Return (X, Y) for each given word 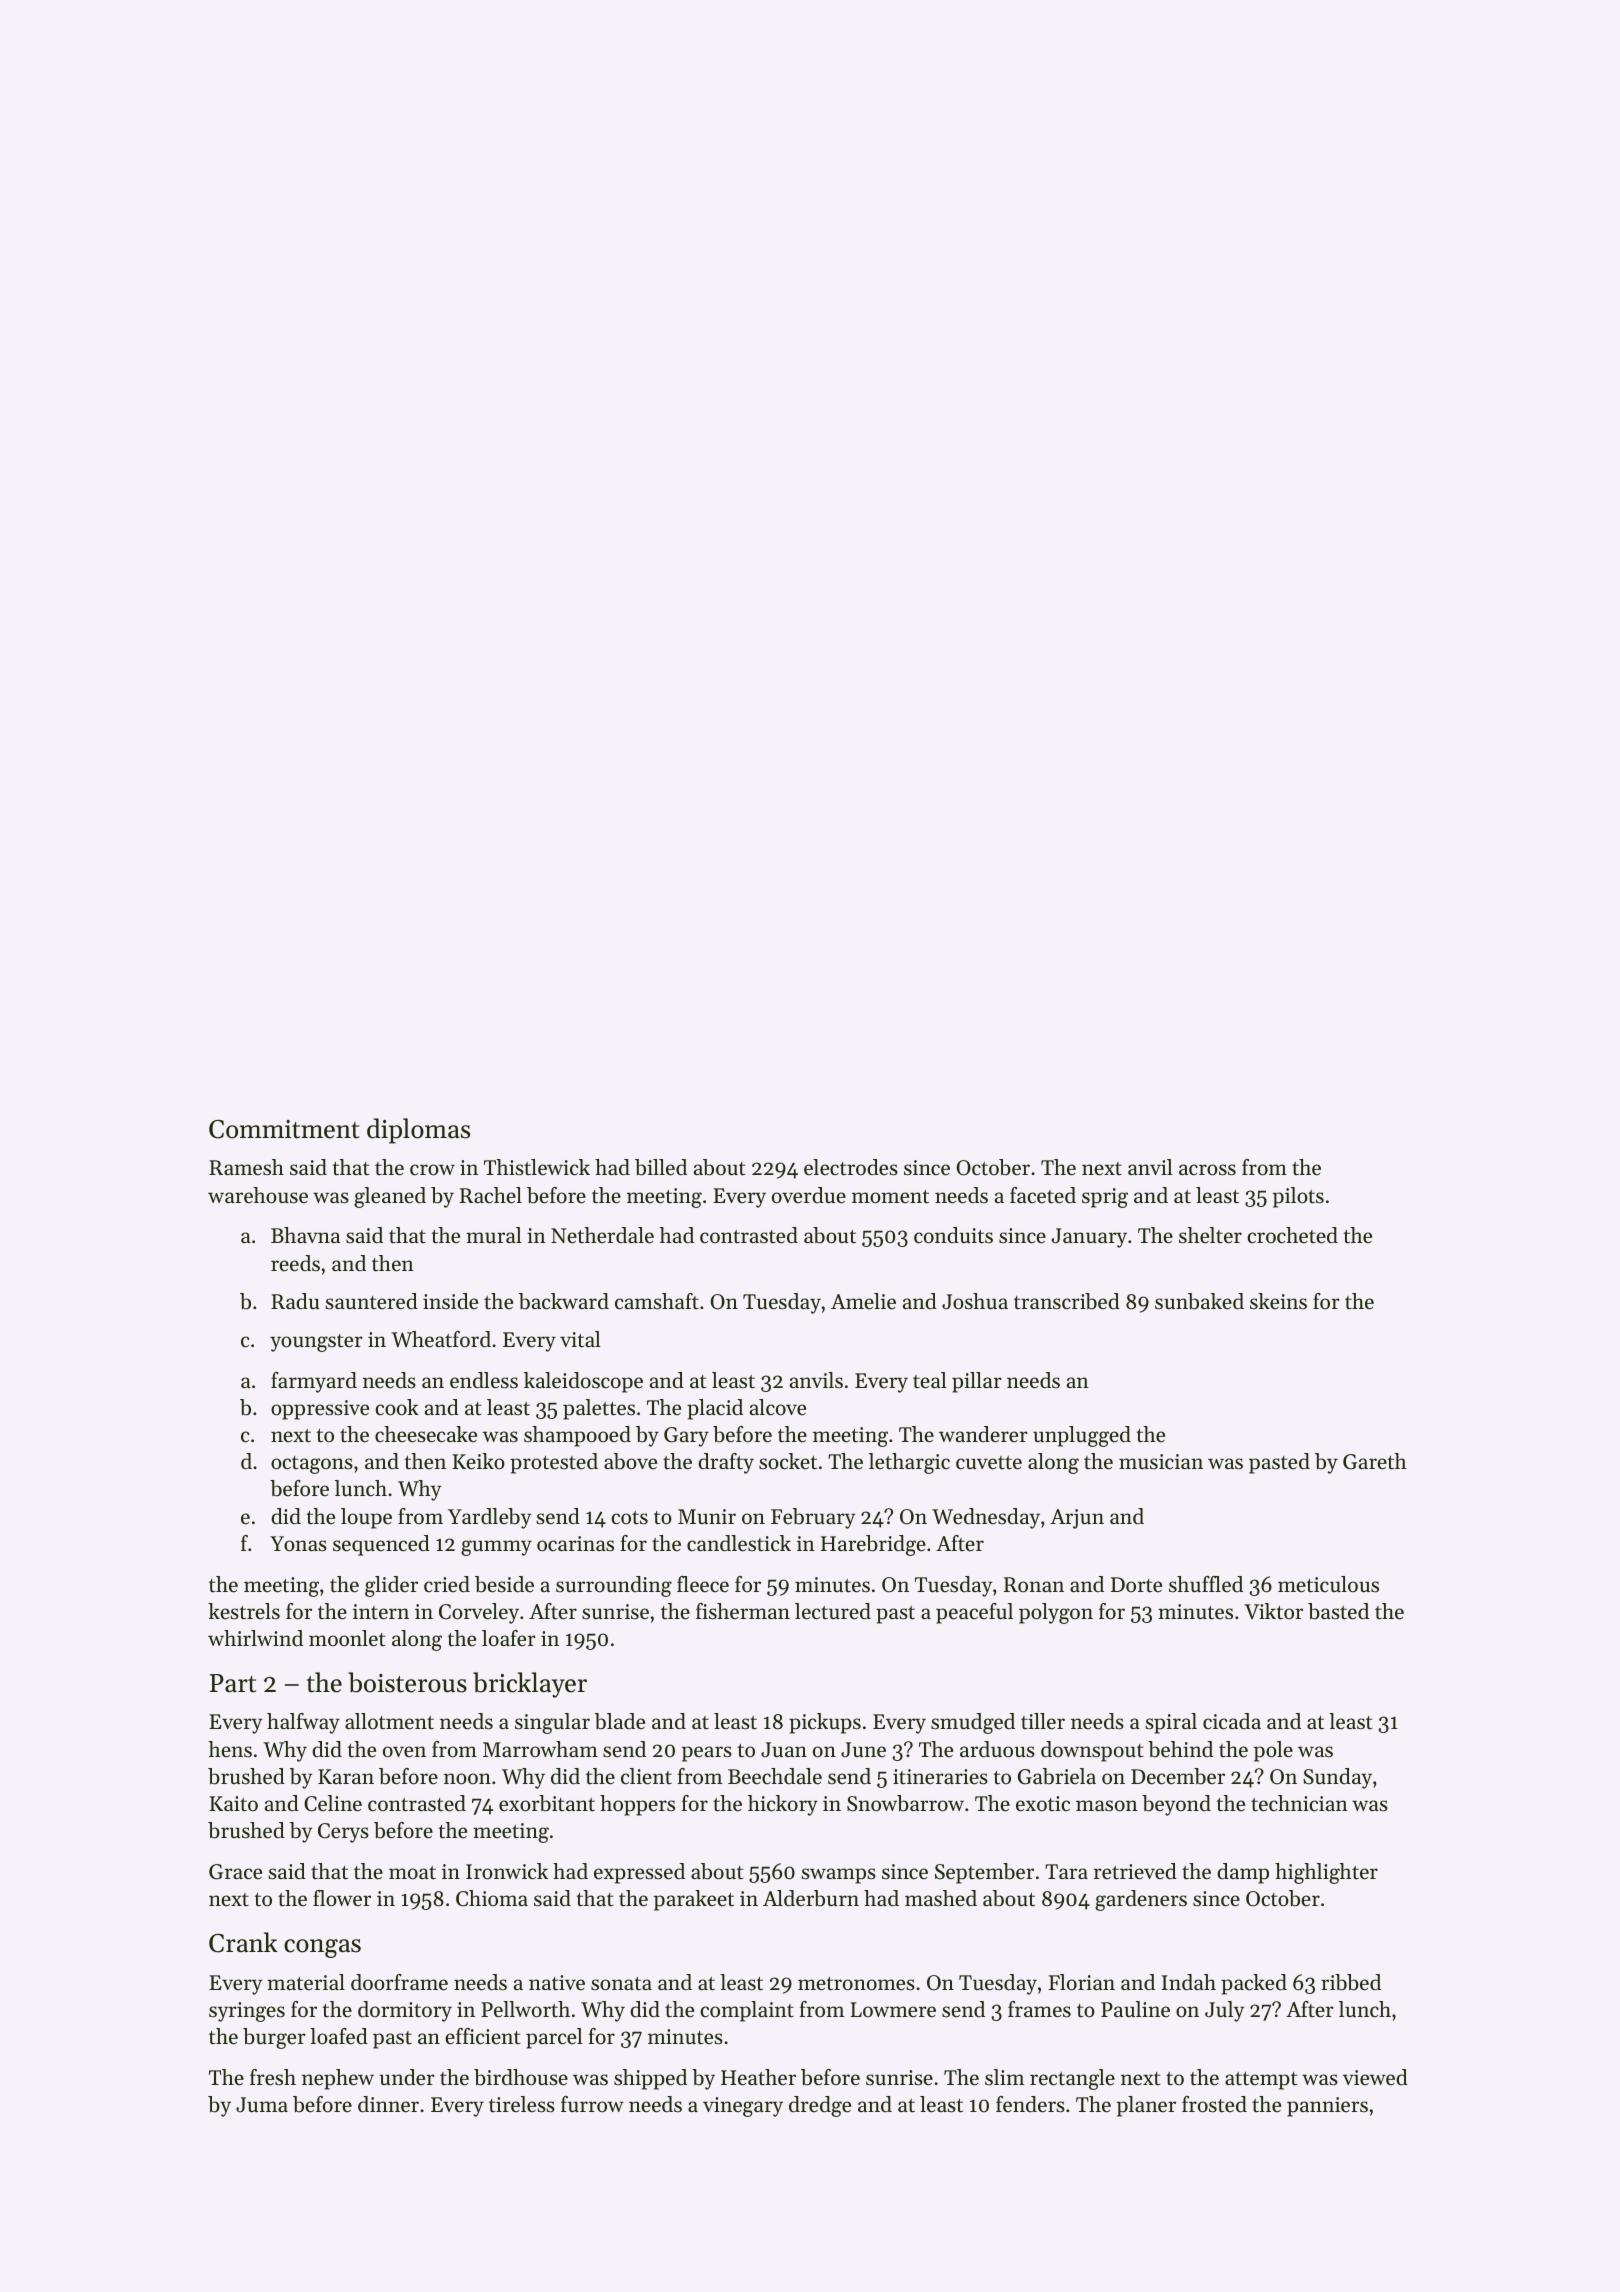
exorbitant (547, 1803)
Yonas (298, 1544)
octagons (312, 1465)
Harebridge (873, 1545)
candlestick (739, 1543)
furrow (592, 2104)
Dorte (1136, 1585)
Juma (262, 2105)
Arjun (1077, 1519)
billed (661, 1167)
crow (432, 1170)
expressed (639, 1873)
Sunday (1337, 1778)
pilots (1298, 1197)
